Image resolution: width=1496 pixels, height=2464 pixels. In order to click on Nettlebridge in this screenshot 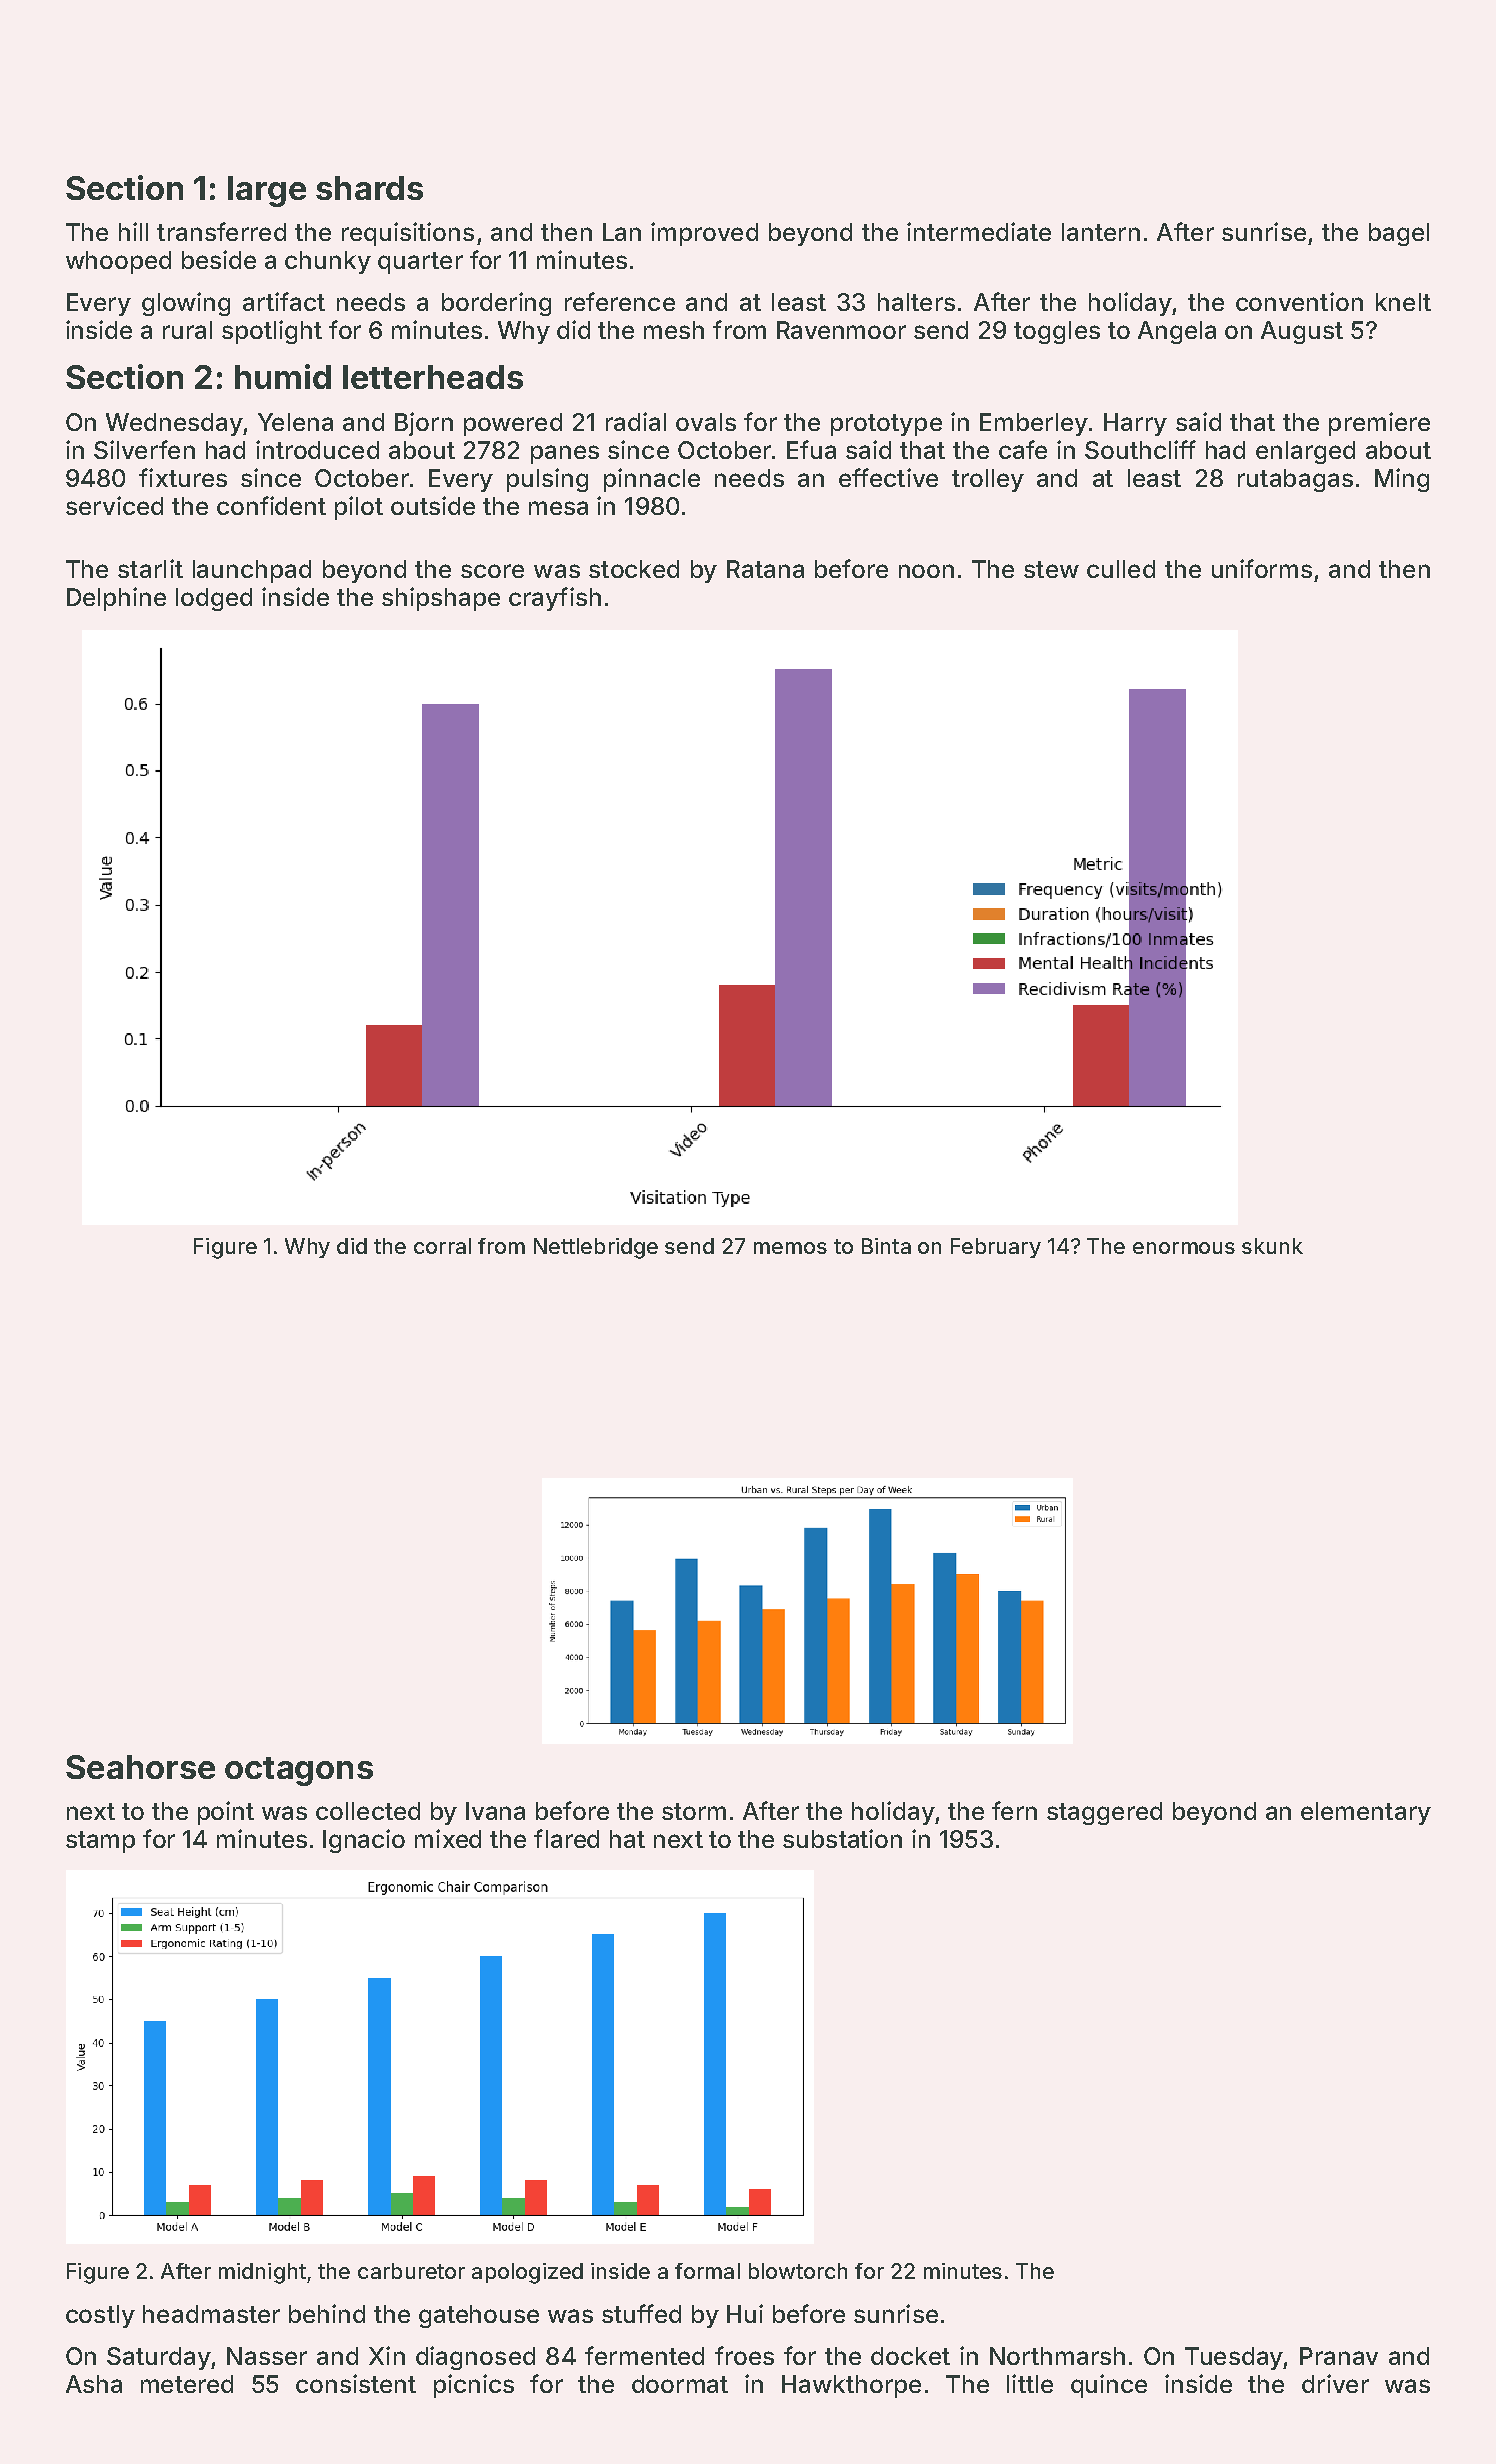, I will do `click(596, 1248)`.
